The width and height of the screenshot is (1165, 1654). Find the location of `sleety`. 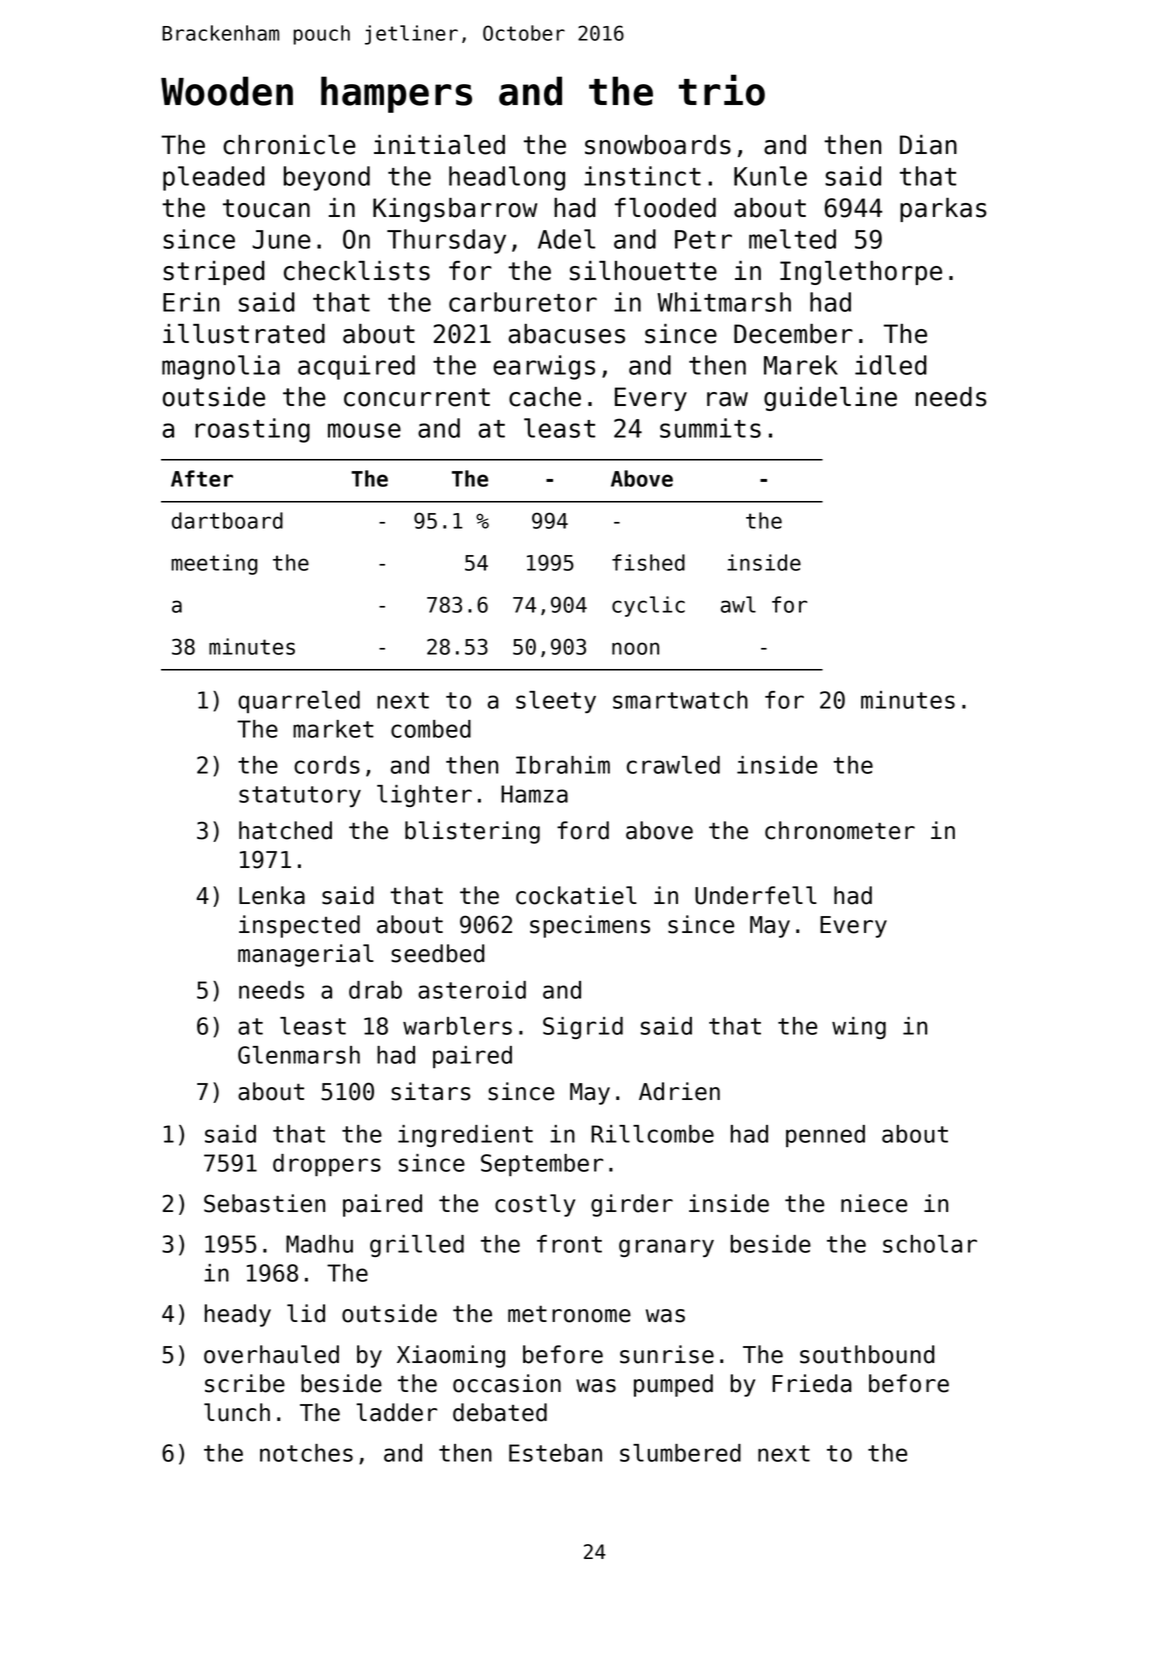

sleety is located at coordinates (556, 702).
